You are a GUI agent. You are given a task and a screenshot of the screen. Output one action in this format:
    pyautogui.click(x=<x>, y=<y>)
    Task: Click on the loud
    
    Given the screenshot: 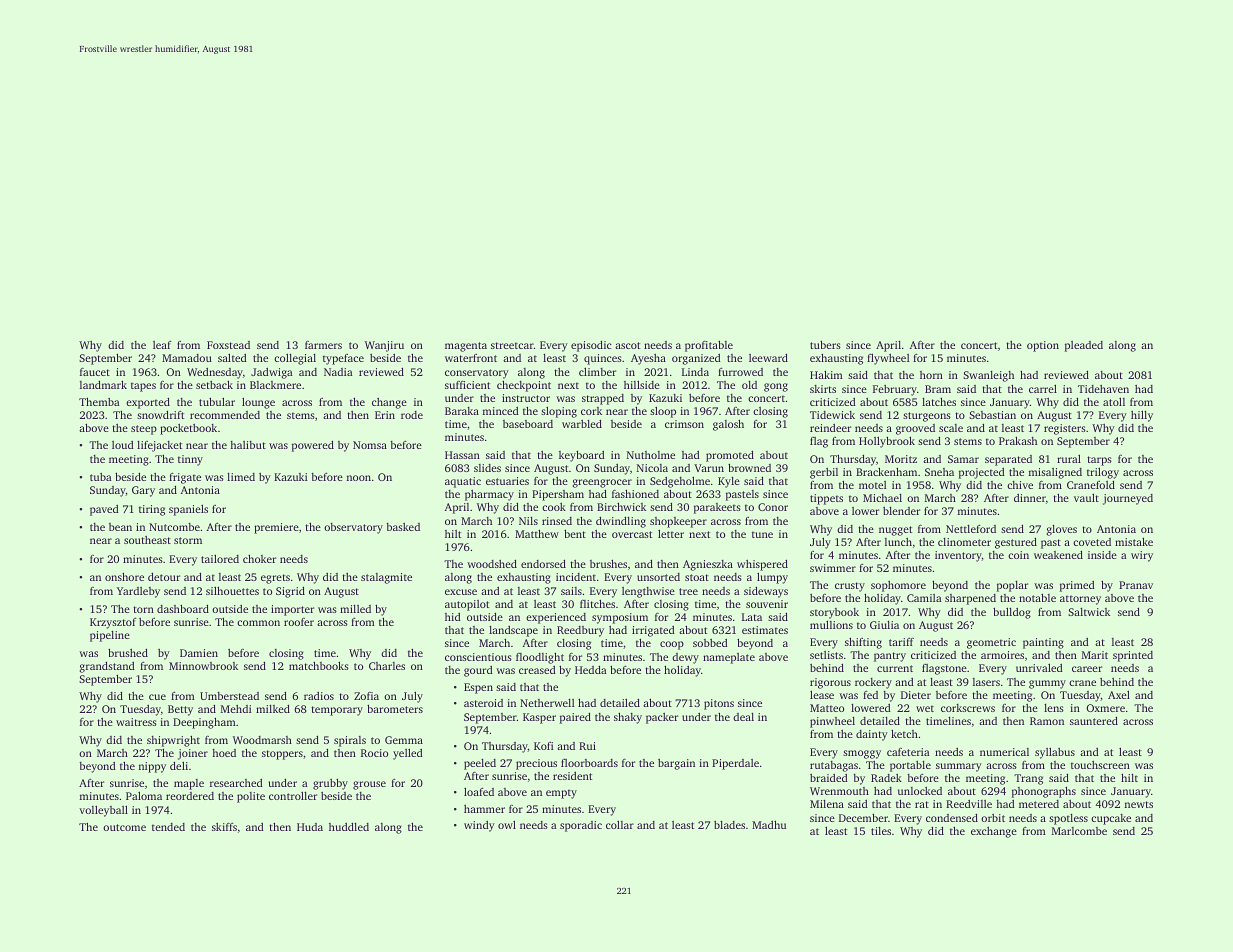 What is the action you would take?
    pyautogui.click(x=123, y=445)
